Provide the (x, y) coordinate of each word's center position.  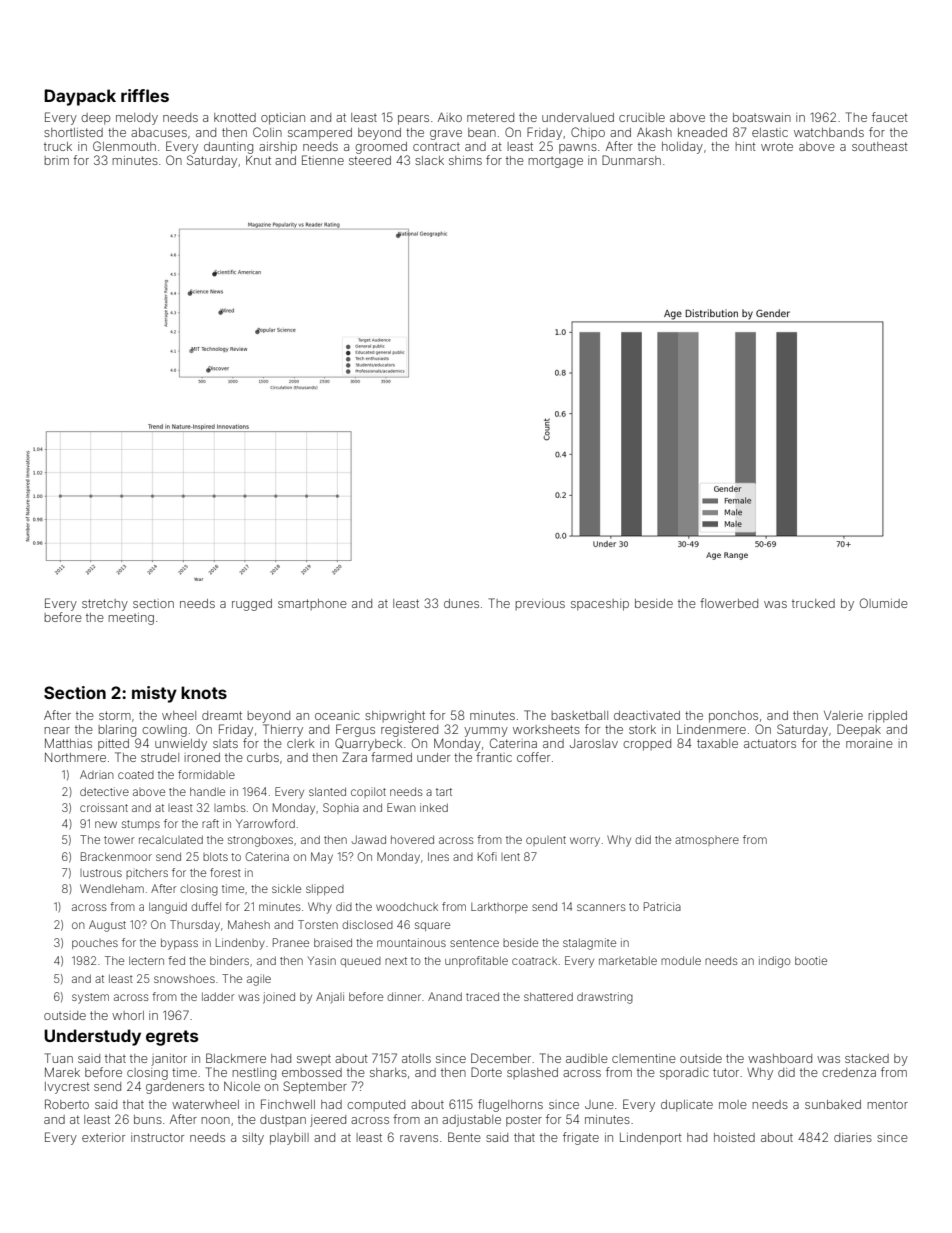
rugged (252, 605)
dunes (461, 603)
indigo (775, 962)
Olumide (884, 603)
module (681, 960)
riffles (145, 95)
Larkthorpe (499, 907)
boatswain (762, 117)
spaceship (600, 605)
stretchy (105, 605)
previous (540, 604)
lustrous (101, 873)
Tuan (59, 1058)
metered (490, 117)
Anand (445, 996)
